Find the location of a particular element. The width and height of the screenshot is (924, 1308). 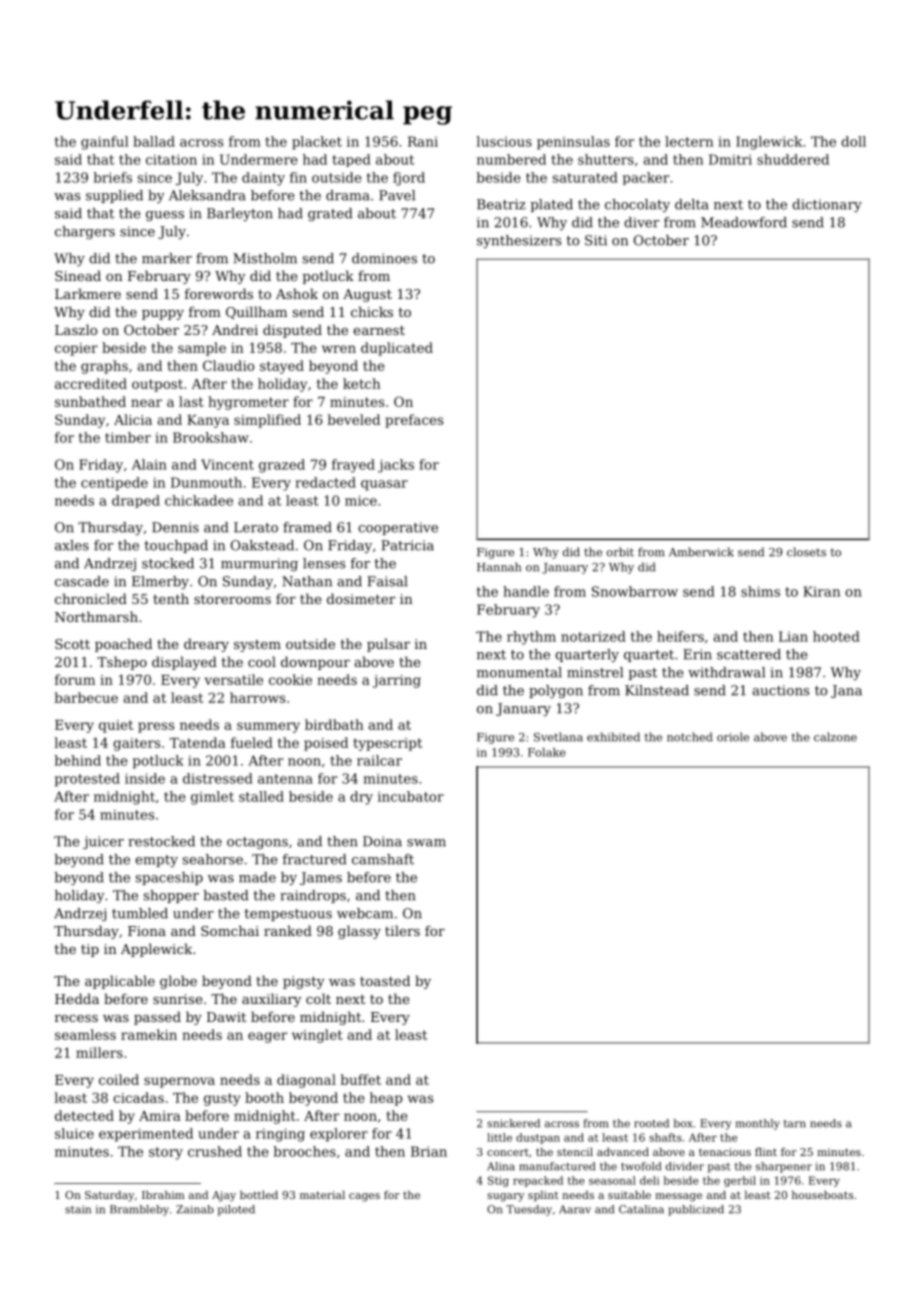

rooted is located at coordinates (651, 1123).
